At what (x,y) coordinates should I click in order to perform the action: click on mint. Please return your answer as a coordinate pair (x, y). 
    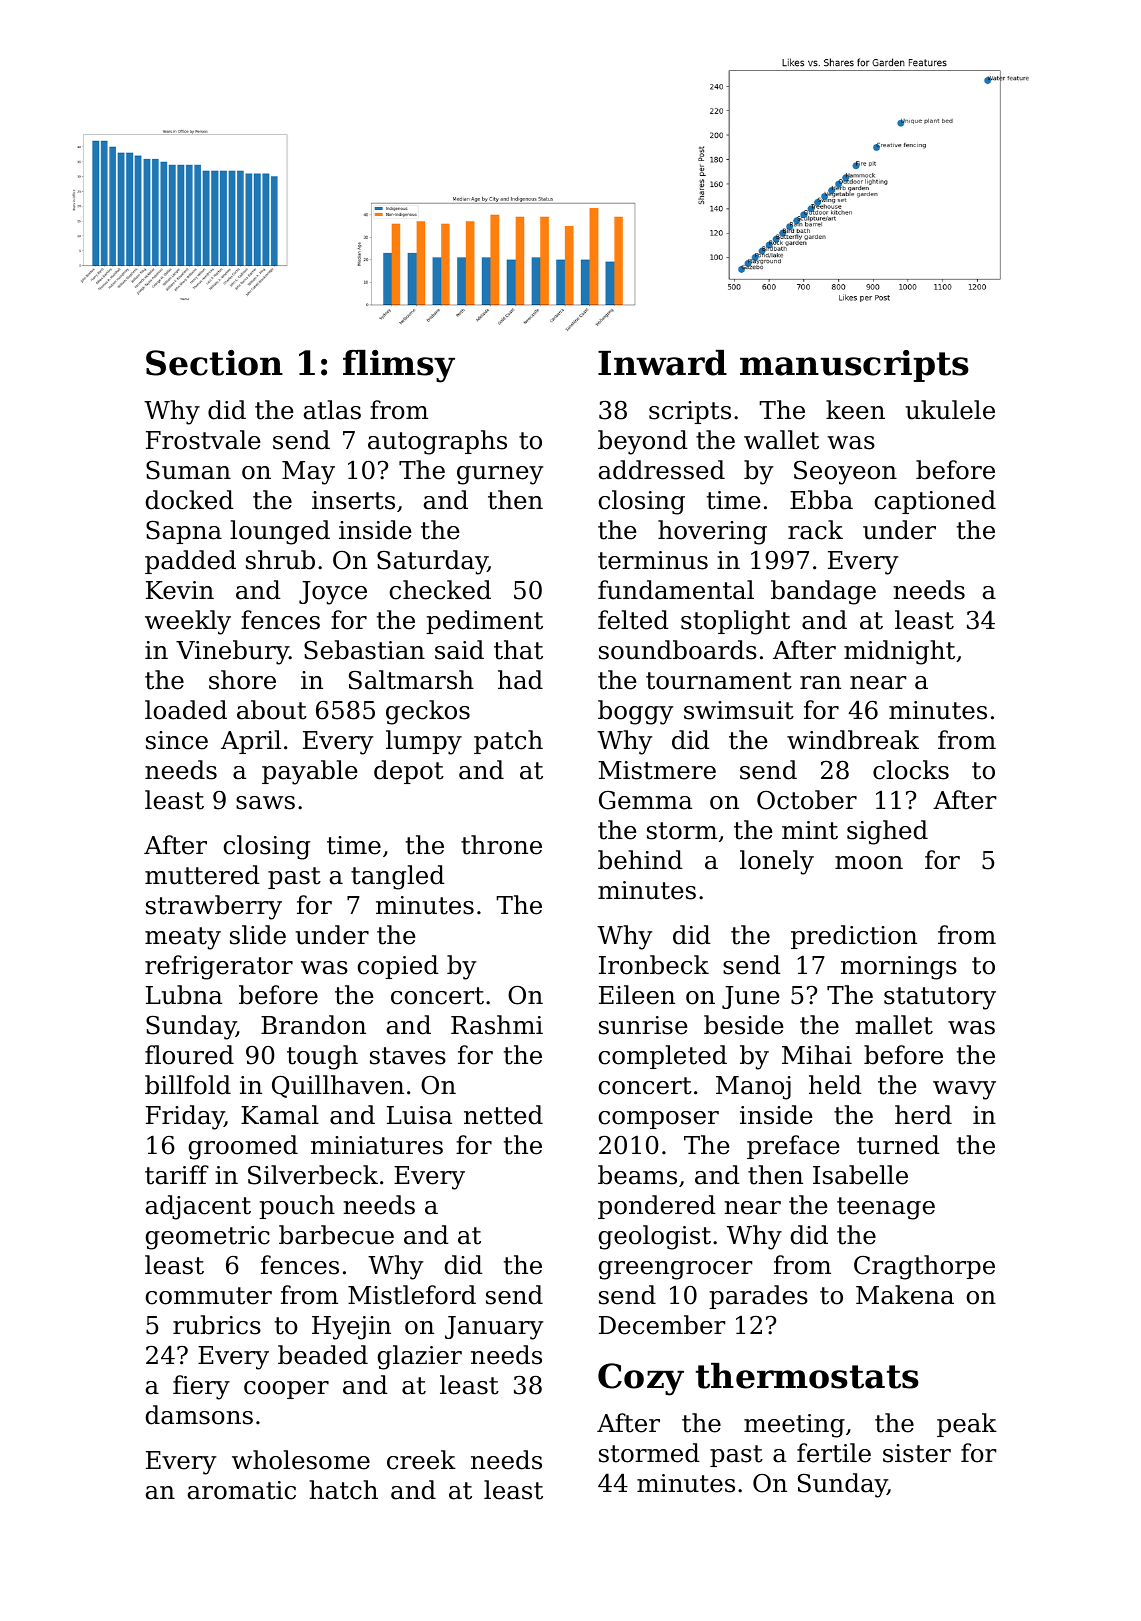
    Looking at the image, I should click on (810, 830).
